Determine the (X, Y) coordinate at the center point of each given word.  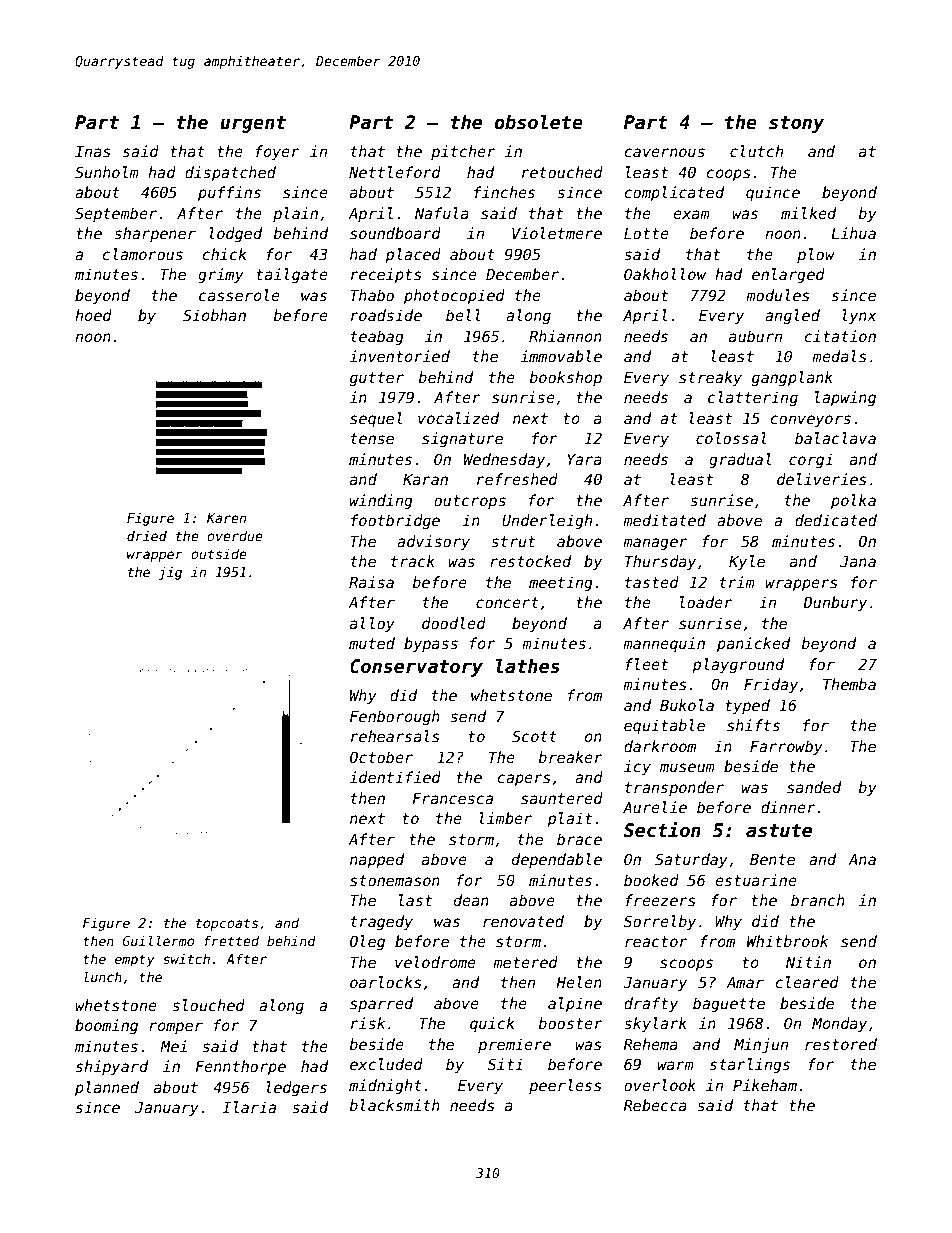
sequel (376, 419)
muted (372, 643)
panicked (753, 644)
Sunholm (107, 172)
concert (507, 602)
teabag (377, 337)
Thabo (372, 295)
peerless (565, 1086)
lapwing (845, 398)
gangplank (792, 378)
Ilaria (249, 1107)
